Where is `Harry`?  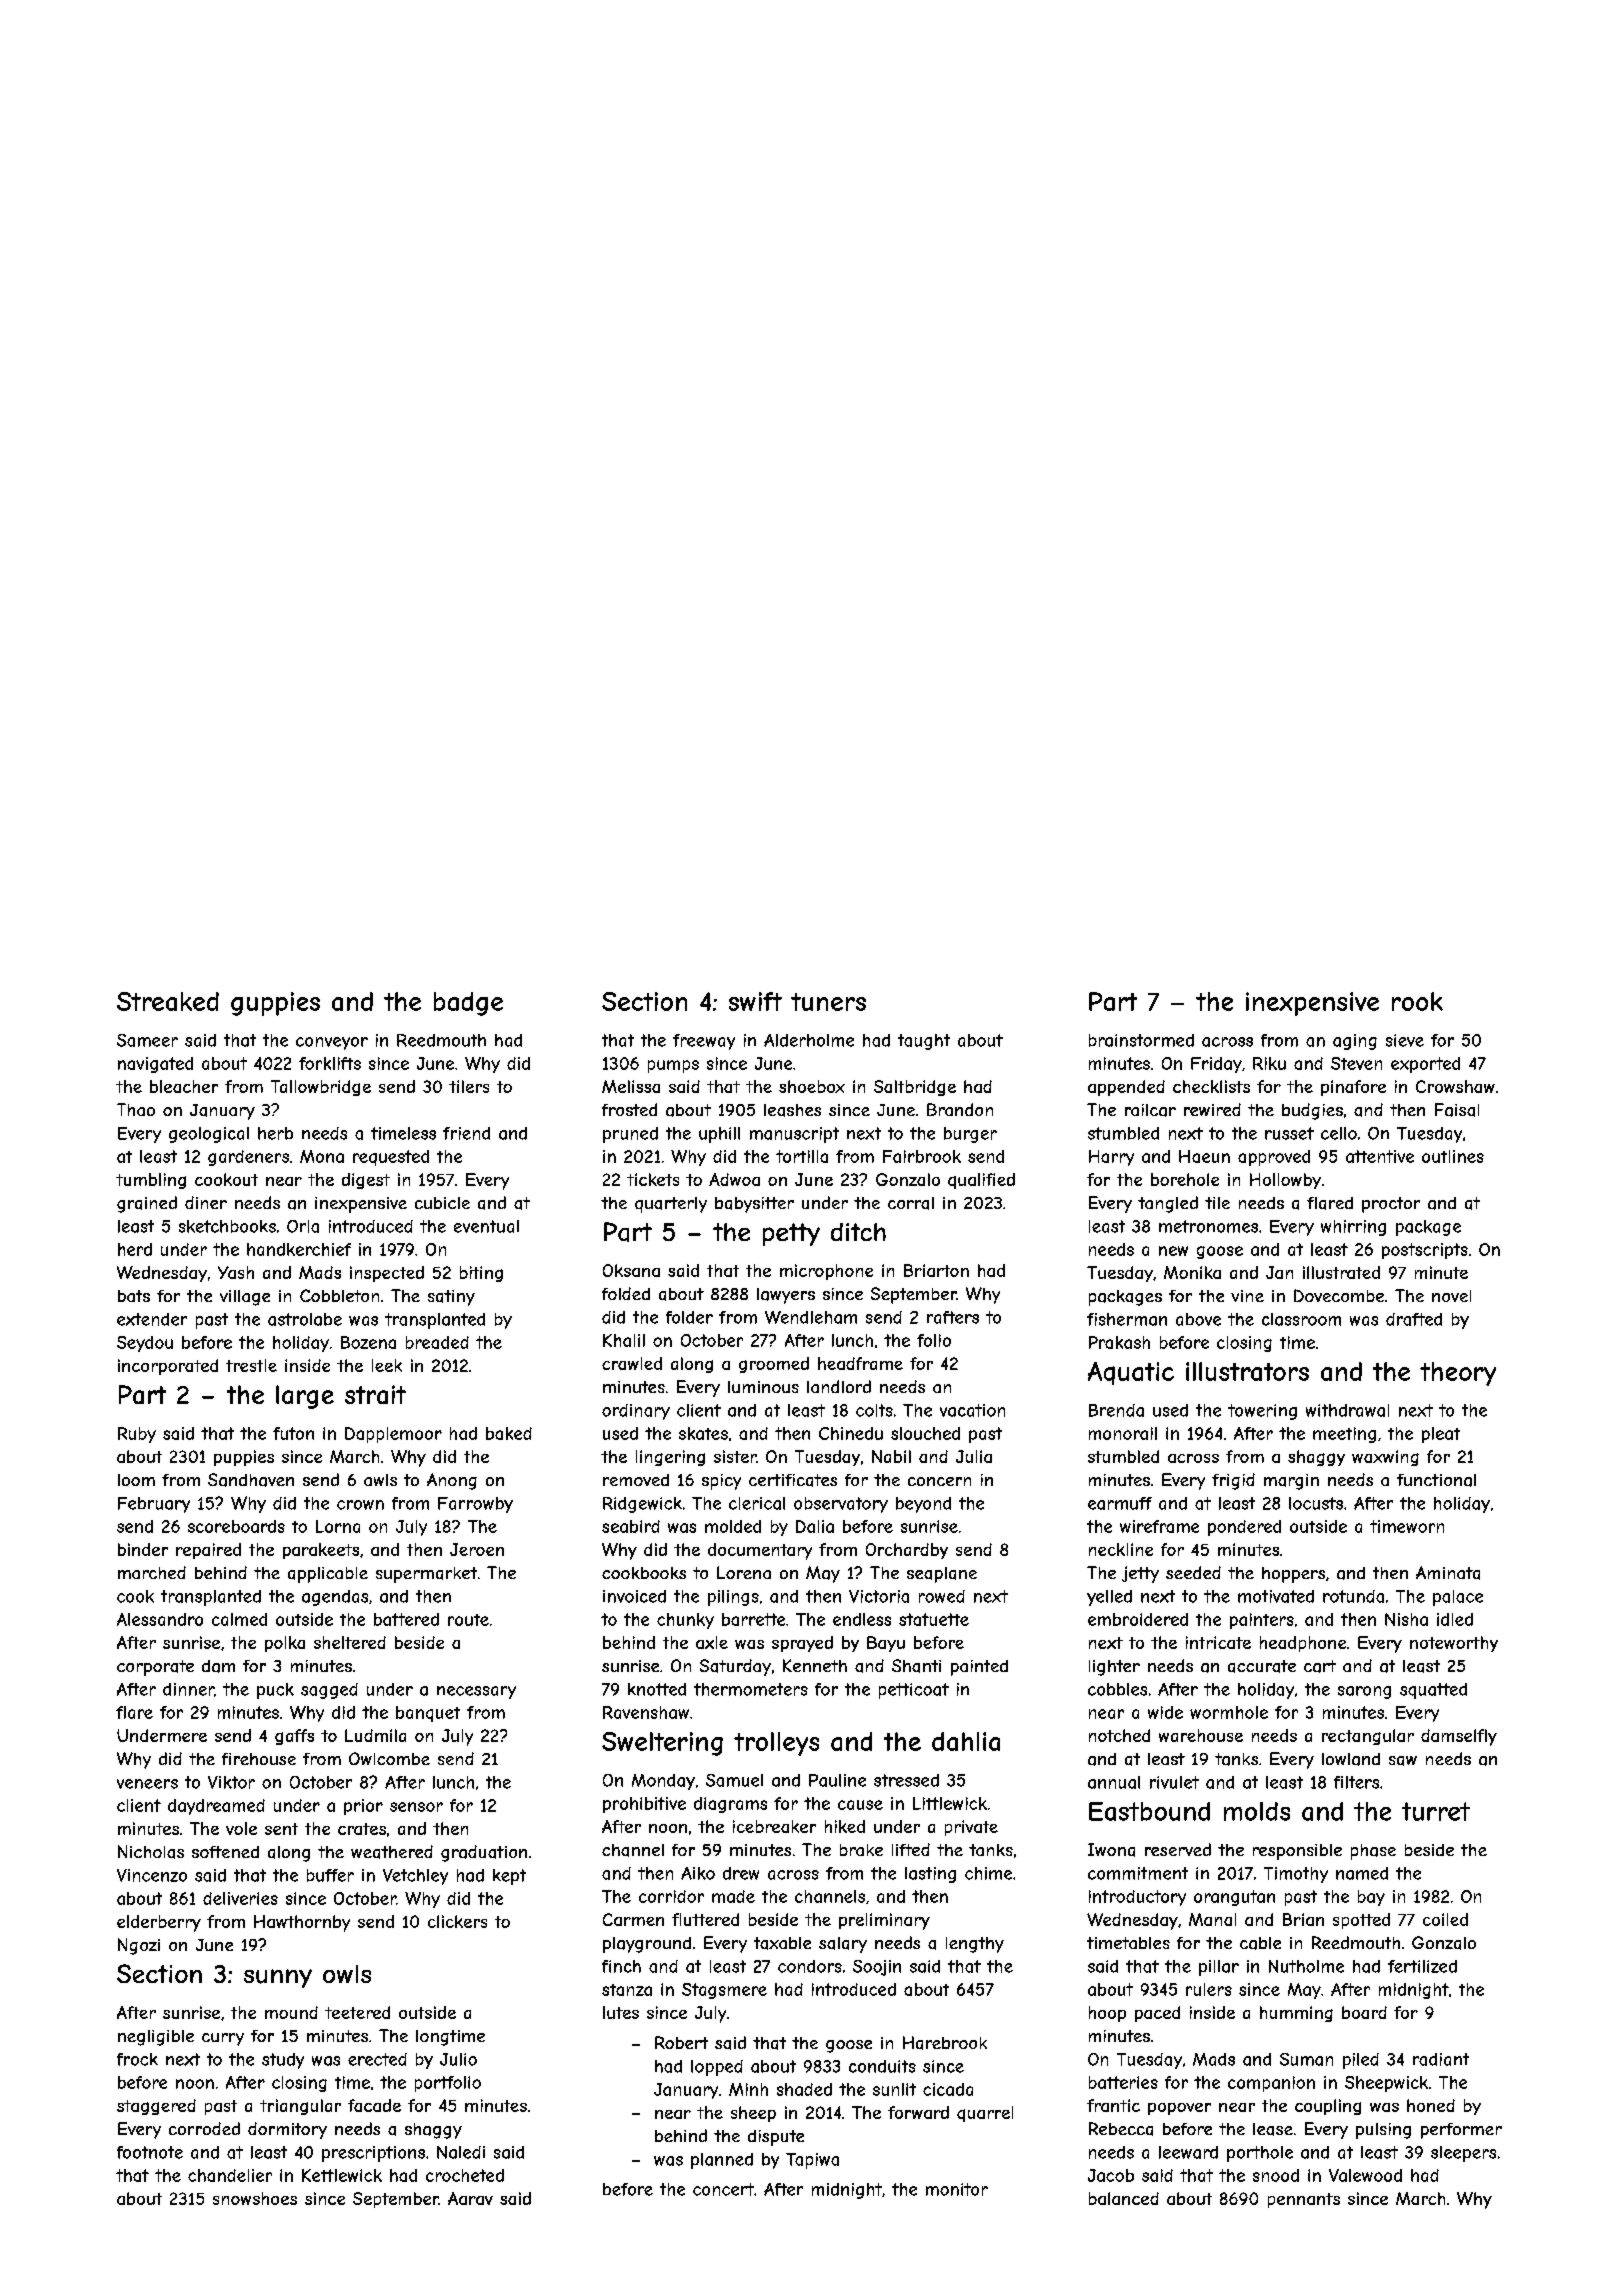 Harry is located at coordinates (1111, 1158).
